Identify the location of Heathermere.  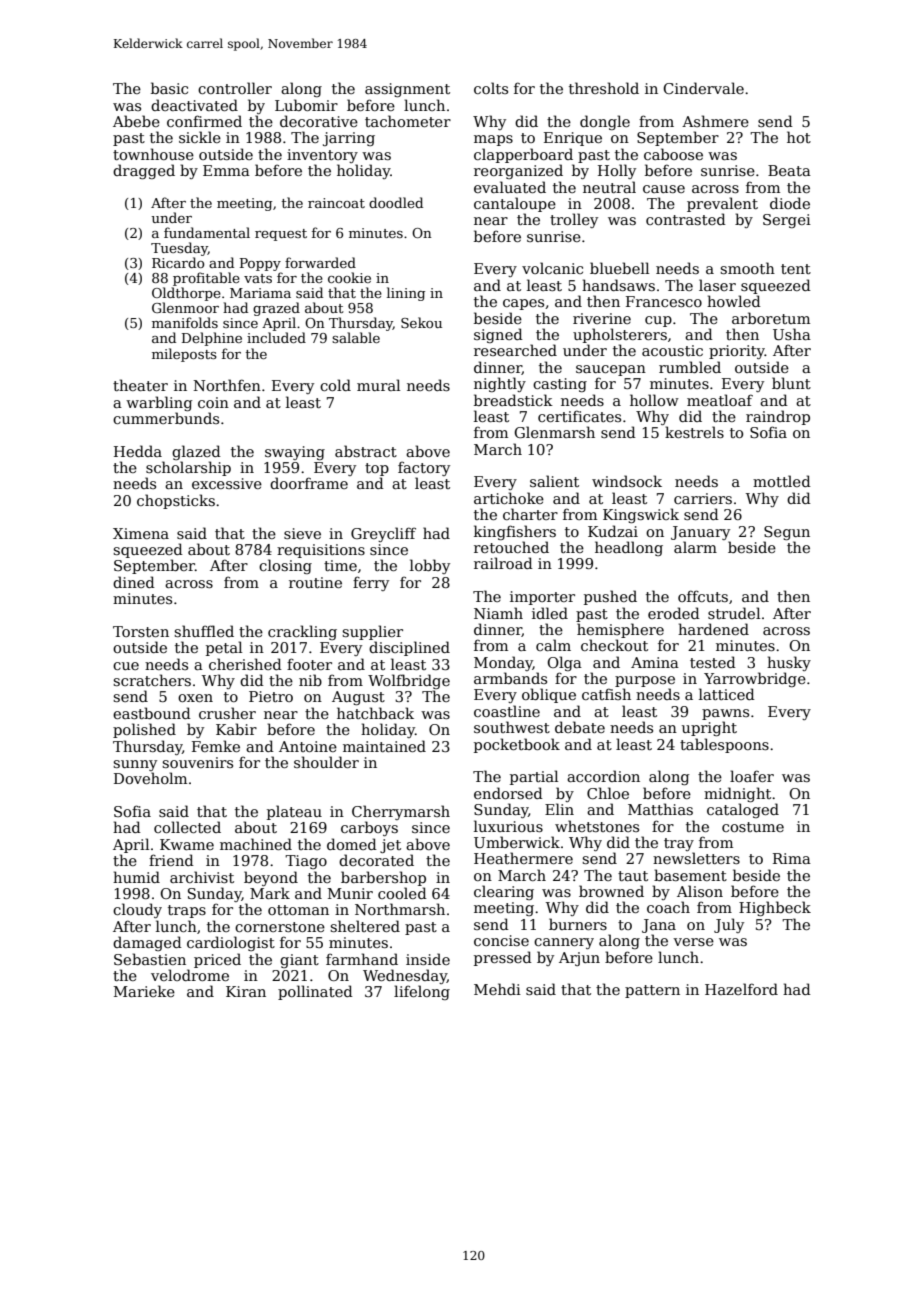
(523, 858).
